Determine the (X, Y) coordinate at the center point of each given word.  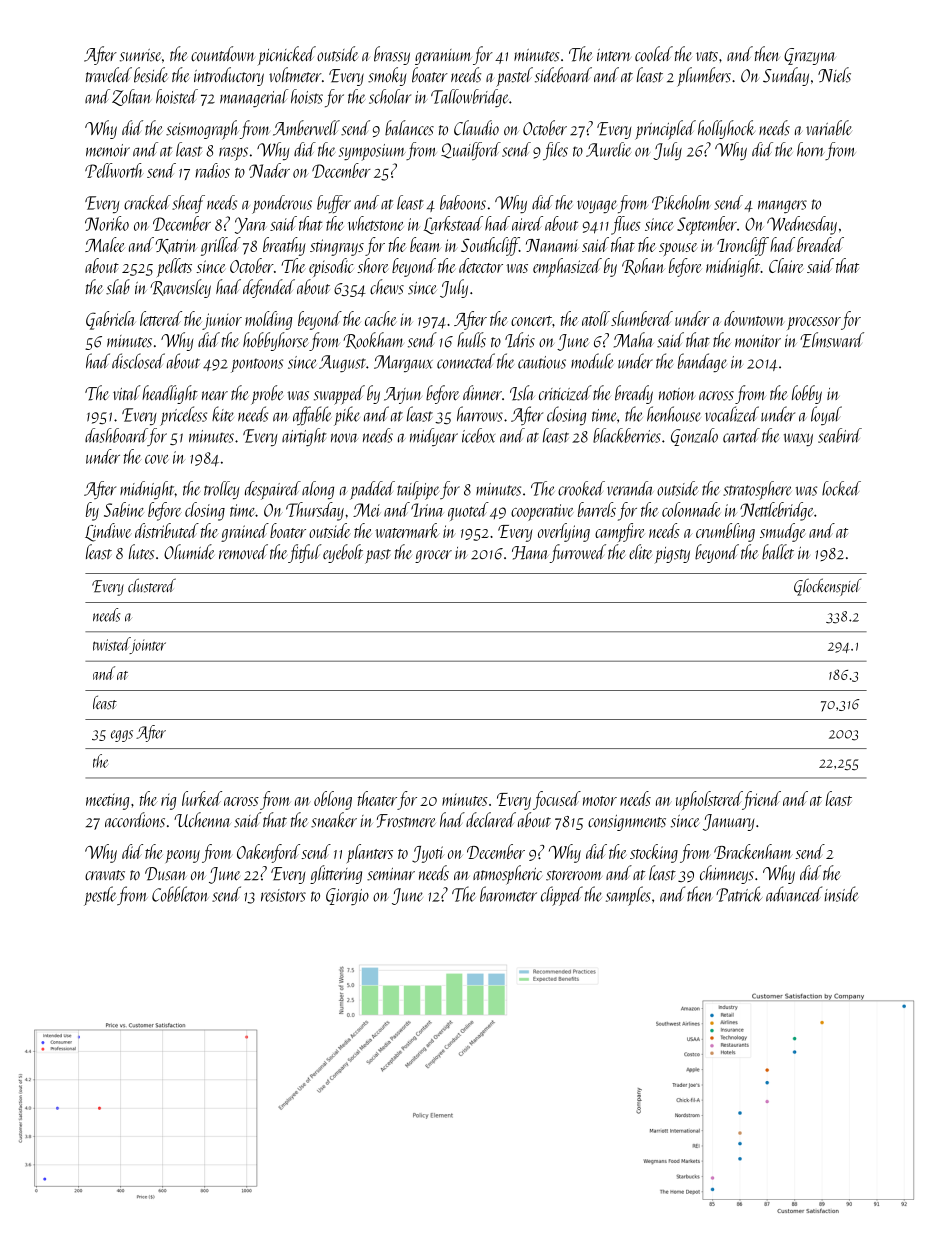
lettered (161, 318)
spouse (678, 249)
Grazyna (810, 56)
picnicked (287, 55)
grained (245, 532)
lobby (807, 394)
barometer (508, 894)
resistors (283, 895)
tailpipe (418, 490)
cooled (654, 54)
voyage (597, 206)
